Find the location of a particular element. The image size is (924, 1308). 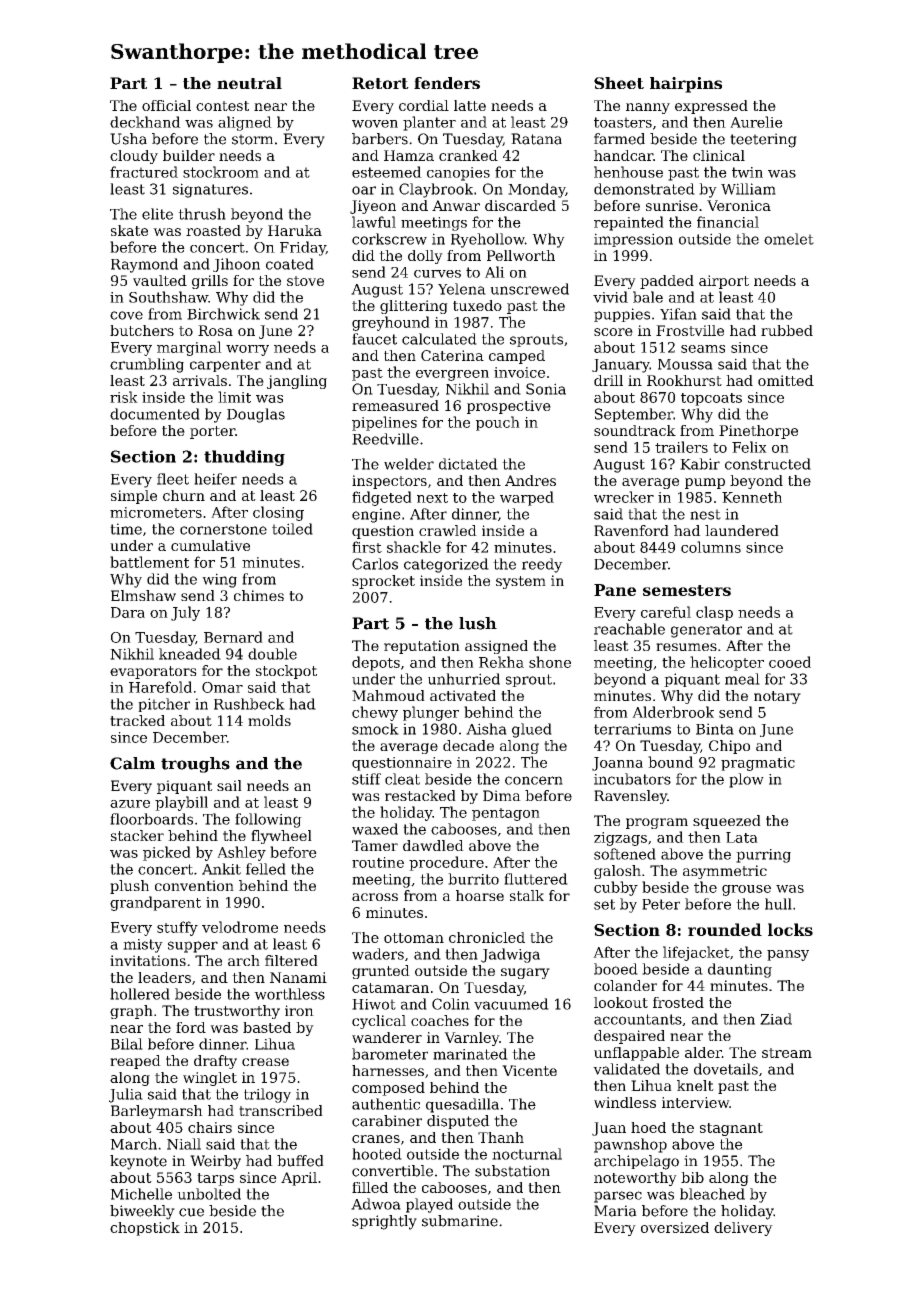

planter is located at coordinates (429, 123).
